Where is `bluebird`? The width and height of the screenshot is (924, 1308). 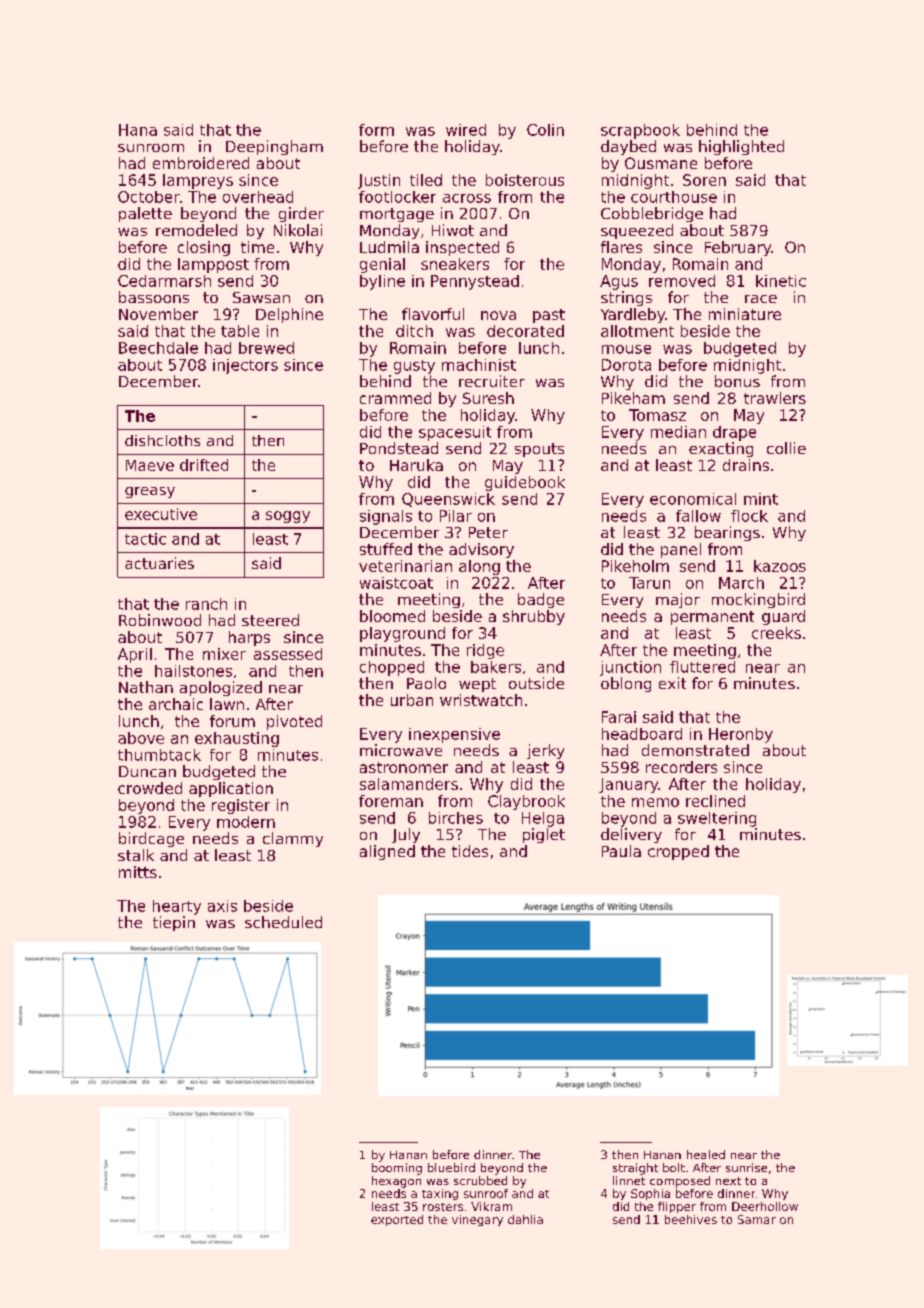 bluebird is located at coordinates (451, 1167).
